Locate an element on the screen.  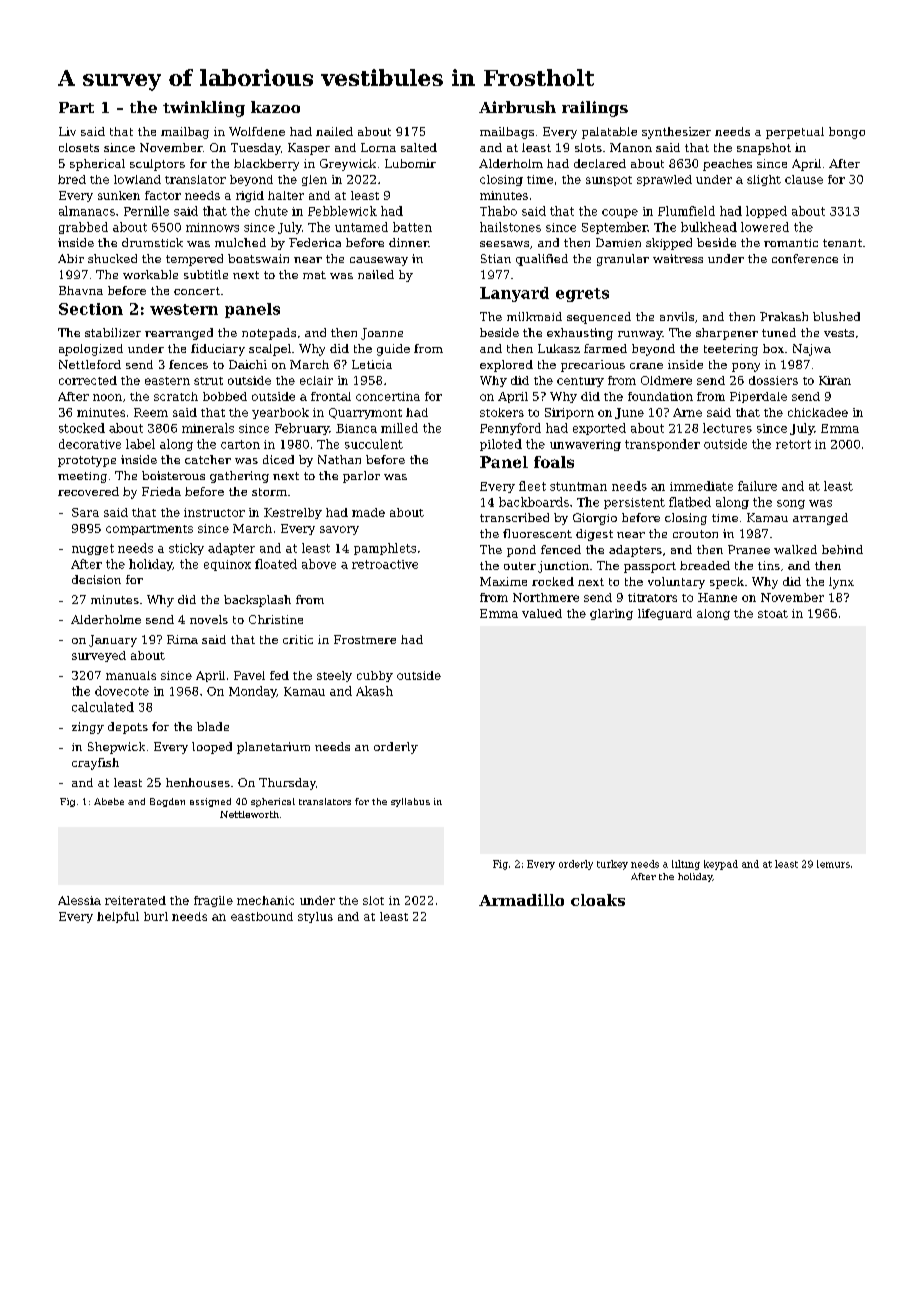
tuned is located at coordinates (779, 332).
